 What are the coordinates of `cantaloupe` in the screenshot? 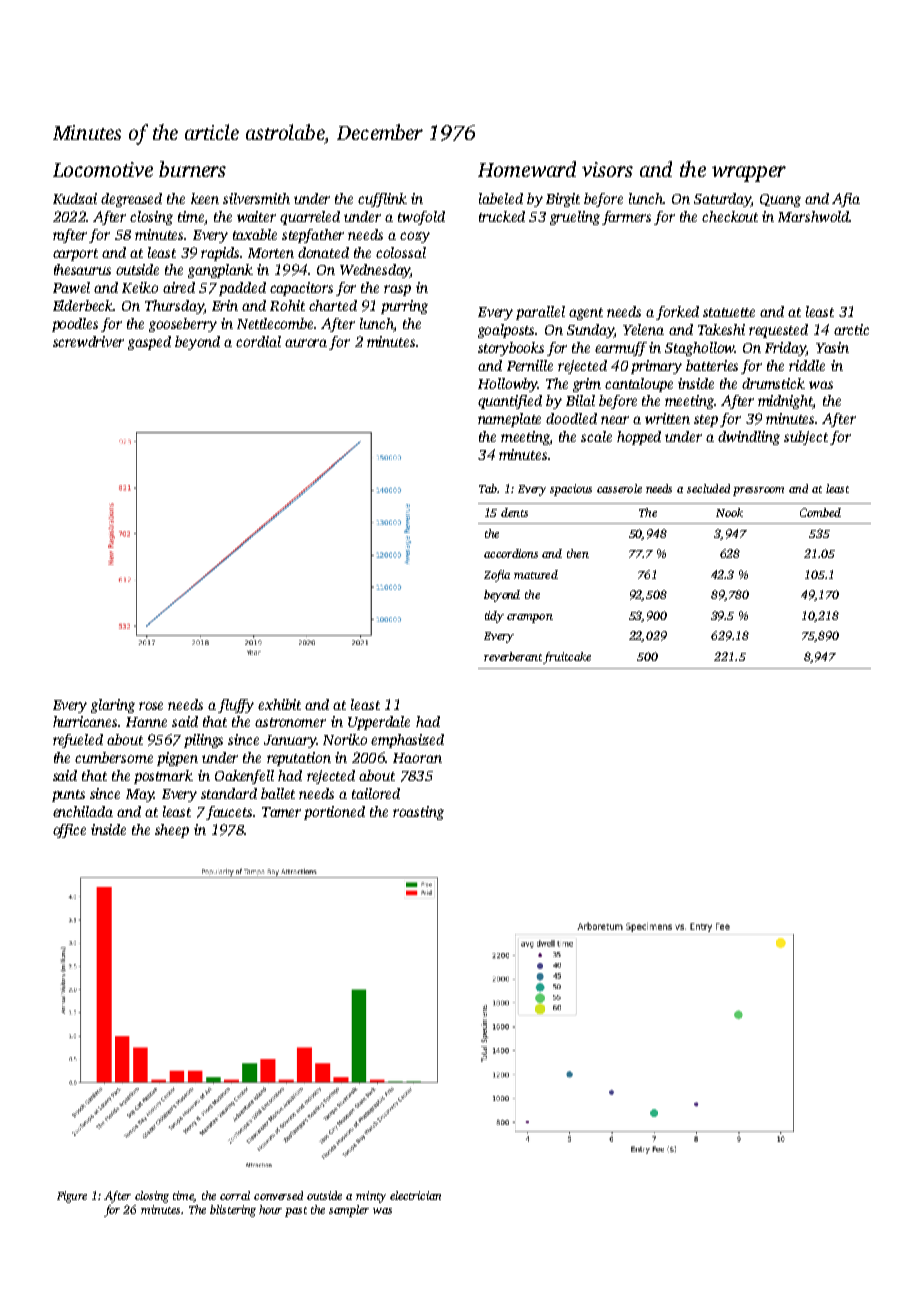 It's located at (639, 385).
